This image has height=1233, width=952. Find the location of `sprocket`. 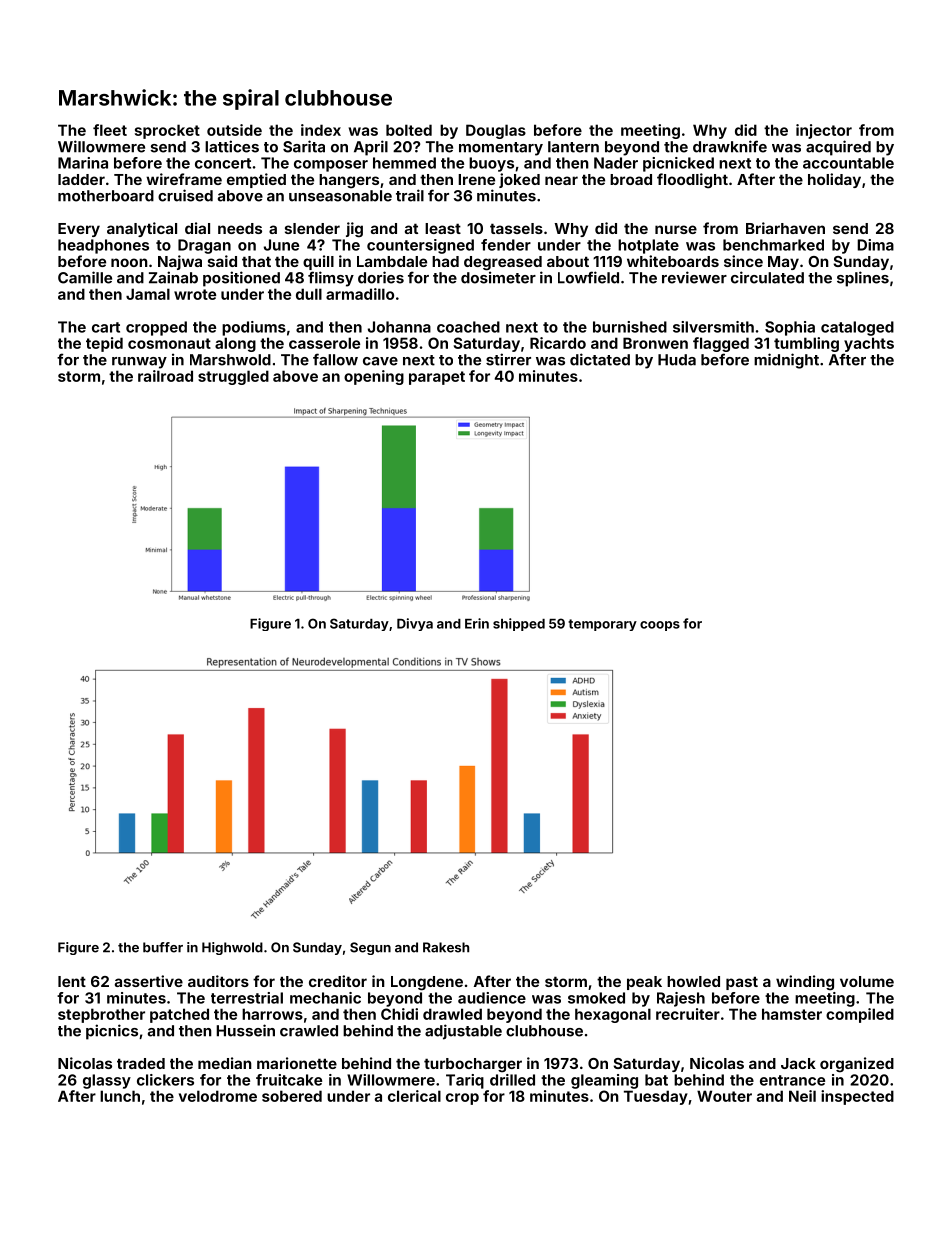

sprocket is located at coordinates (167, 131).
